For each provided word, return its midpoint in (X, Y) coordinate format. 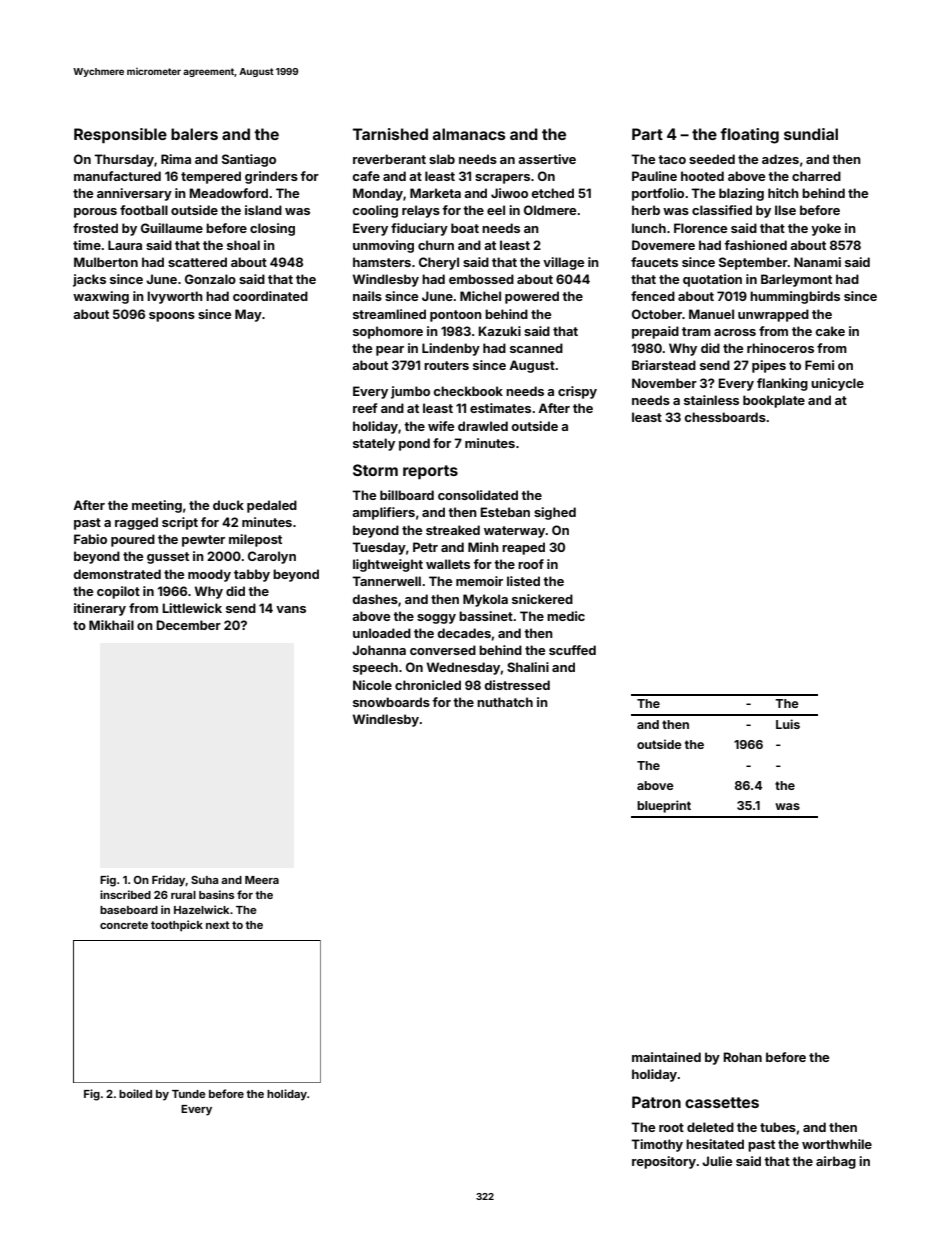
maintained (666, 1057)
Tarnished (390, 134)
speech (375, 668)
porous (95, 213)
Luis (788, 724)
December (188, 625)
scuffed (572, 650)
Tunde (189, 1094)
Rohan (742, 1057)
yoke (826, 229)
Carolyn (272, 557)
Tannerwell (386, 581)
